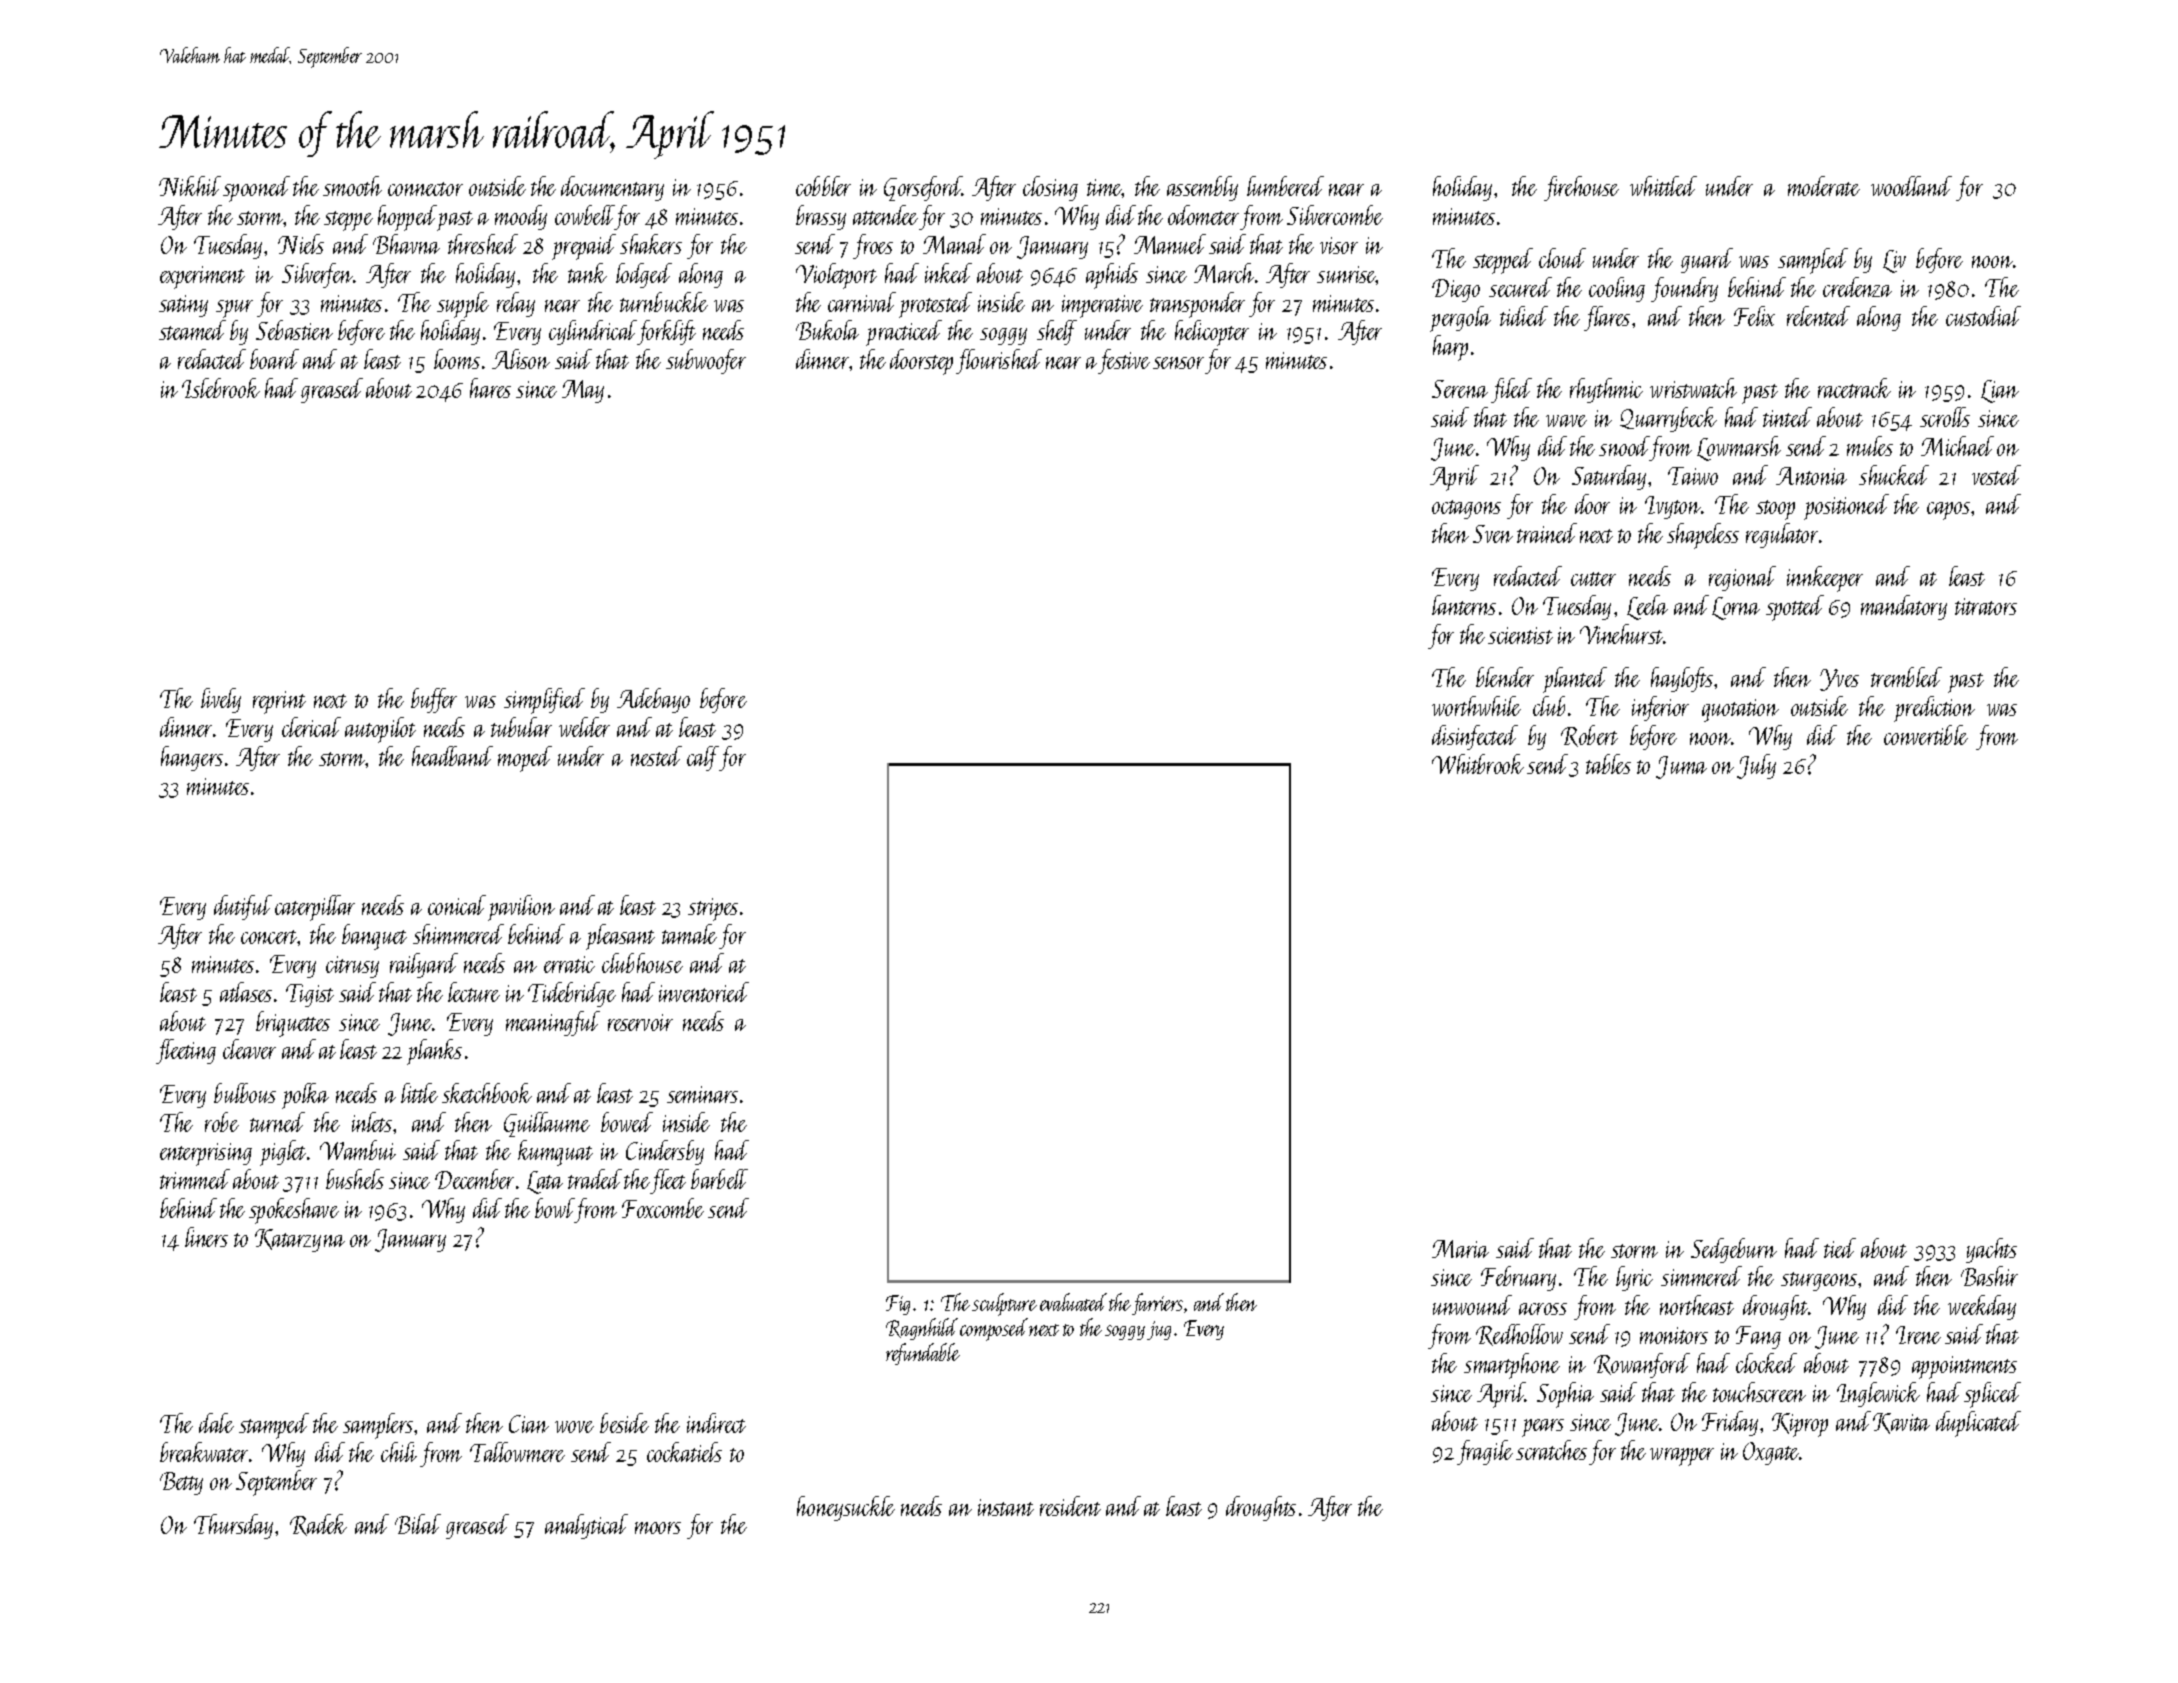 The width and height of the screenshot is (2178, 1683). I want to click on Thursday, so click(233, 1526).
